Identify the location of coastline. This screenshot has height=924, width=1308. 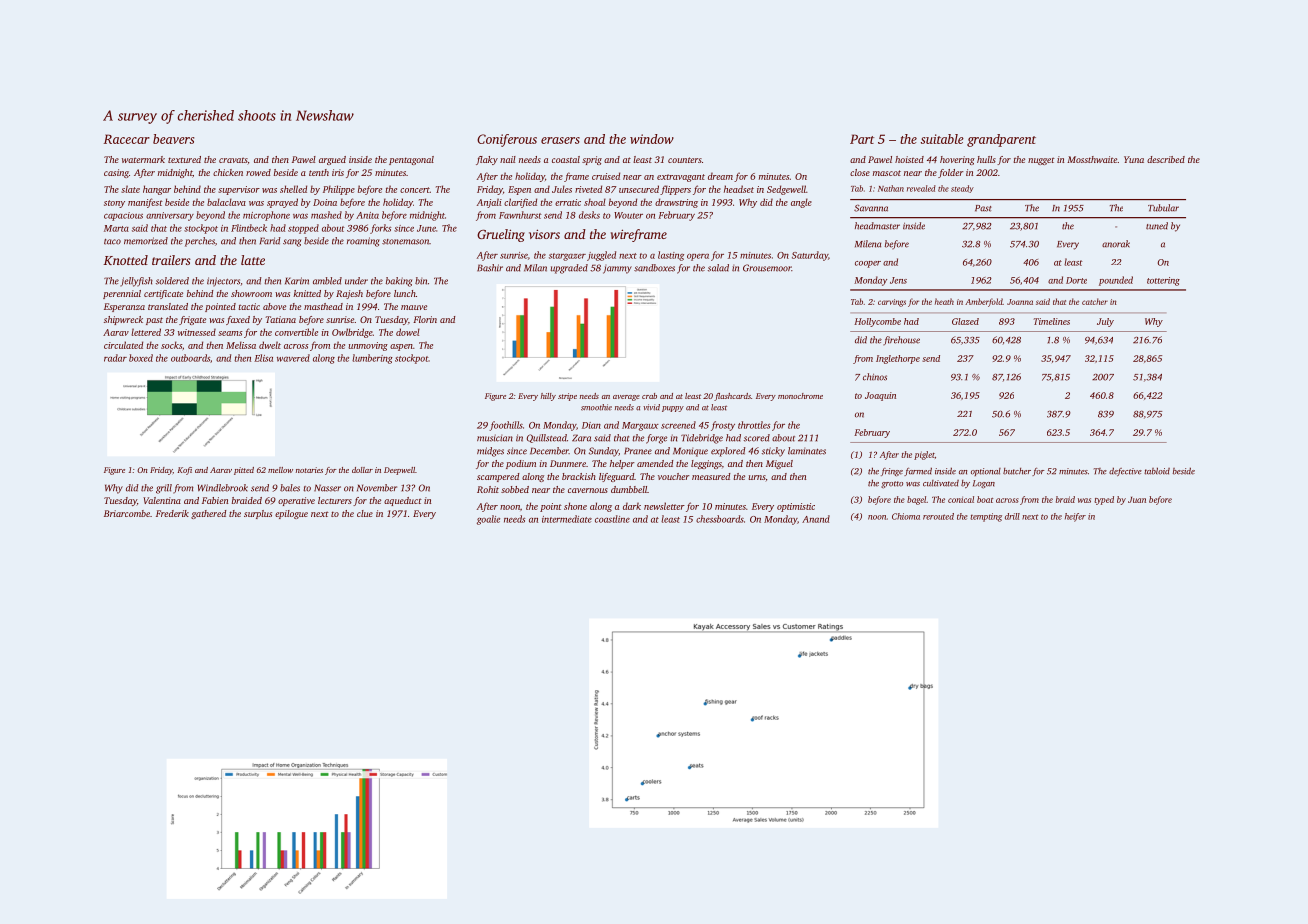
(612, 519).
